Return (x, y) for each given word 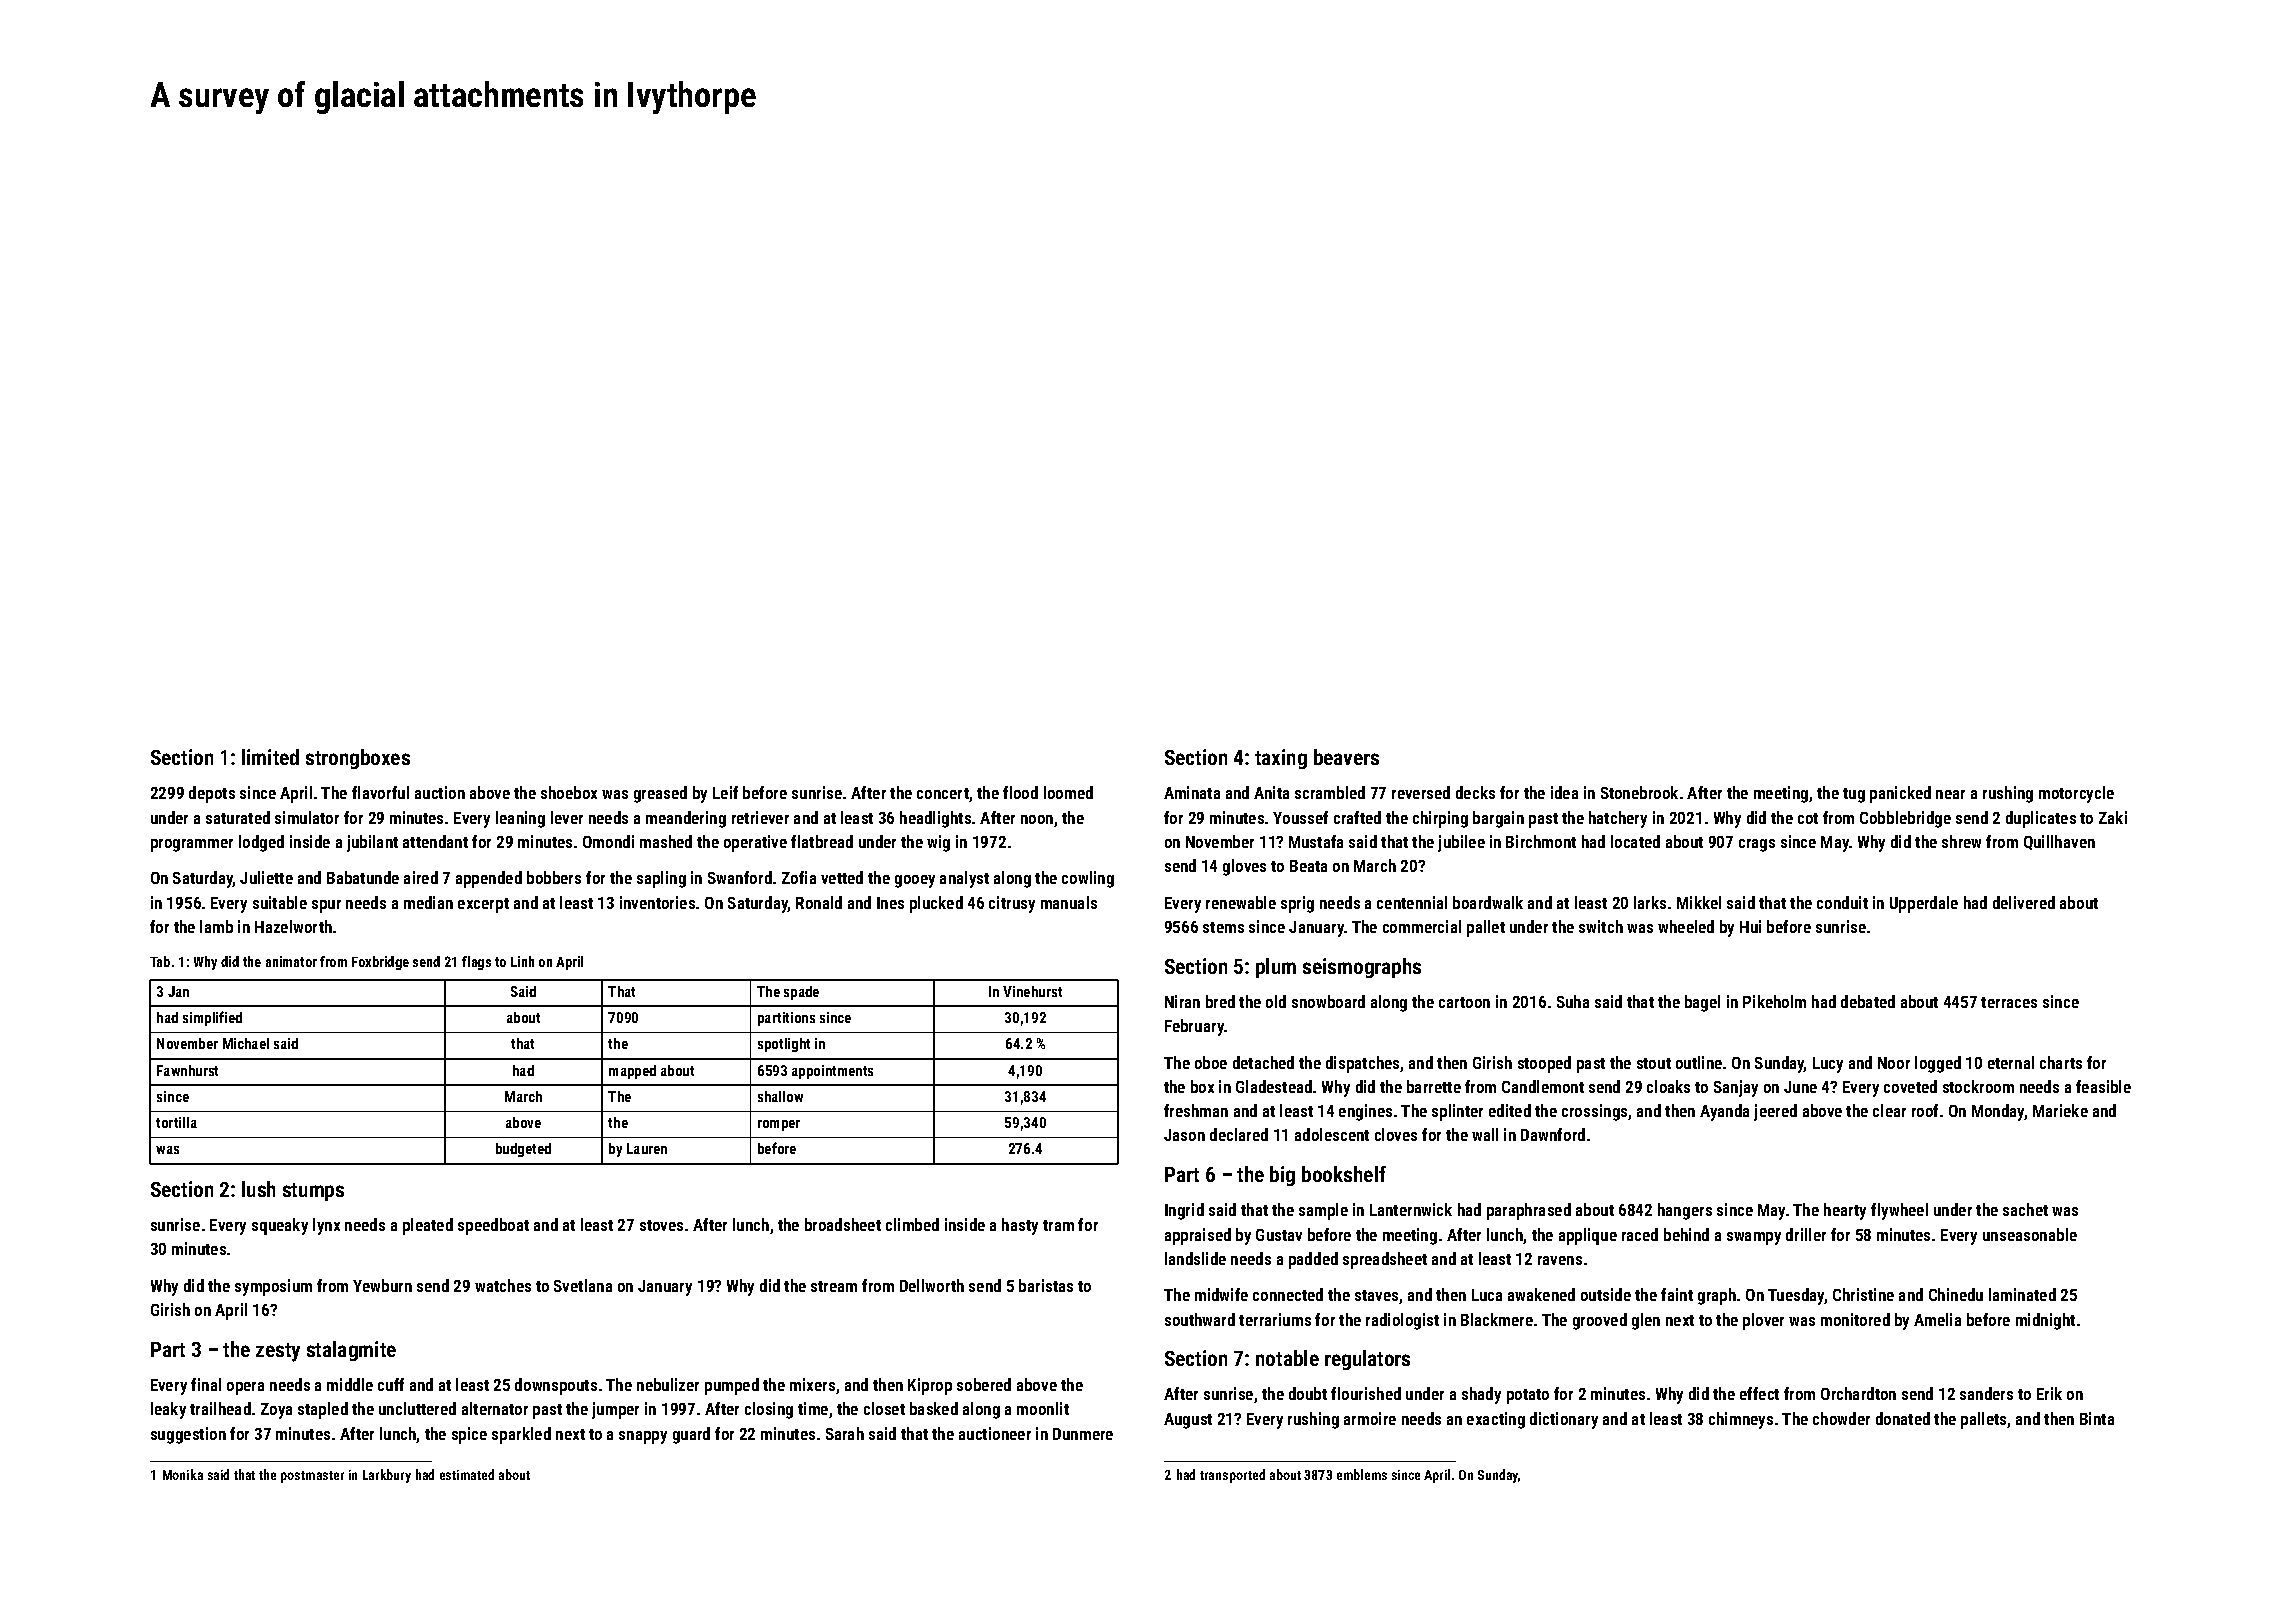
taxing (1281, 759)
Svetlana (583, 1285)
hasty (1020, 1226)
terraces (2009, 1002)
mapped (632, 1072)
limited (270, 757)
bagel (1702, 1003)
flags (476, 963)
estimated (467, 1474)
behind (1686, 1234)
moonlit (1043, 1408)
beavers (1346, 757)
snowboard (1328, 1001)
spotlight (784, 1045)
